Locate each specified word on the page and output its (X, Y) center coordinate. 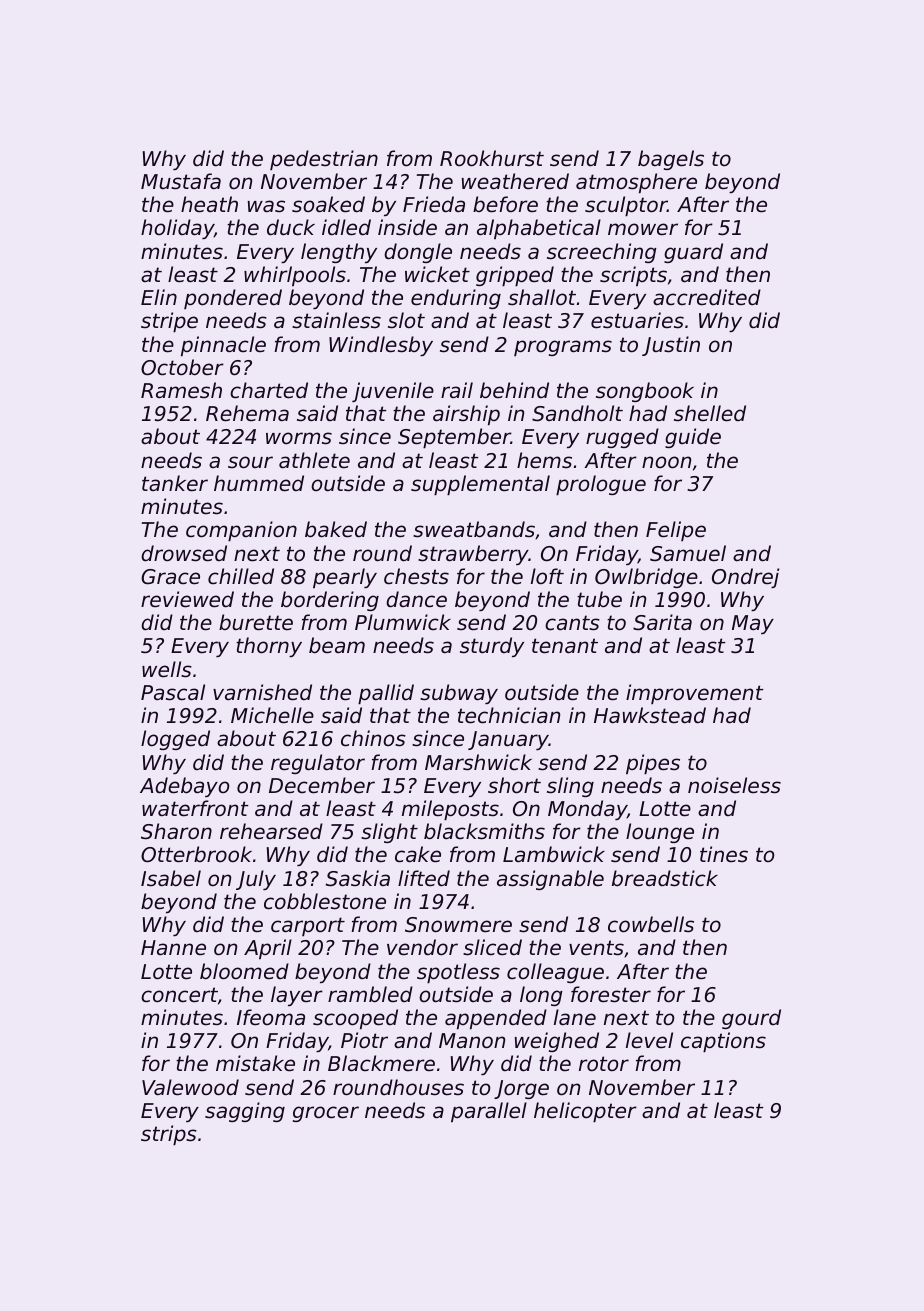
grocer (326, 1114)
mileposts (450, 810)
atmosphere (636, 183)
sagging (245, 1112)
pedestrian (324, 160)
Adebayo (184, 787)
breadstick (665, 878)
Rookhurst (492, 158)
